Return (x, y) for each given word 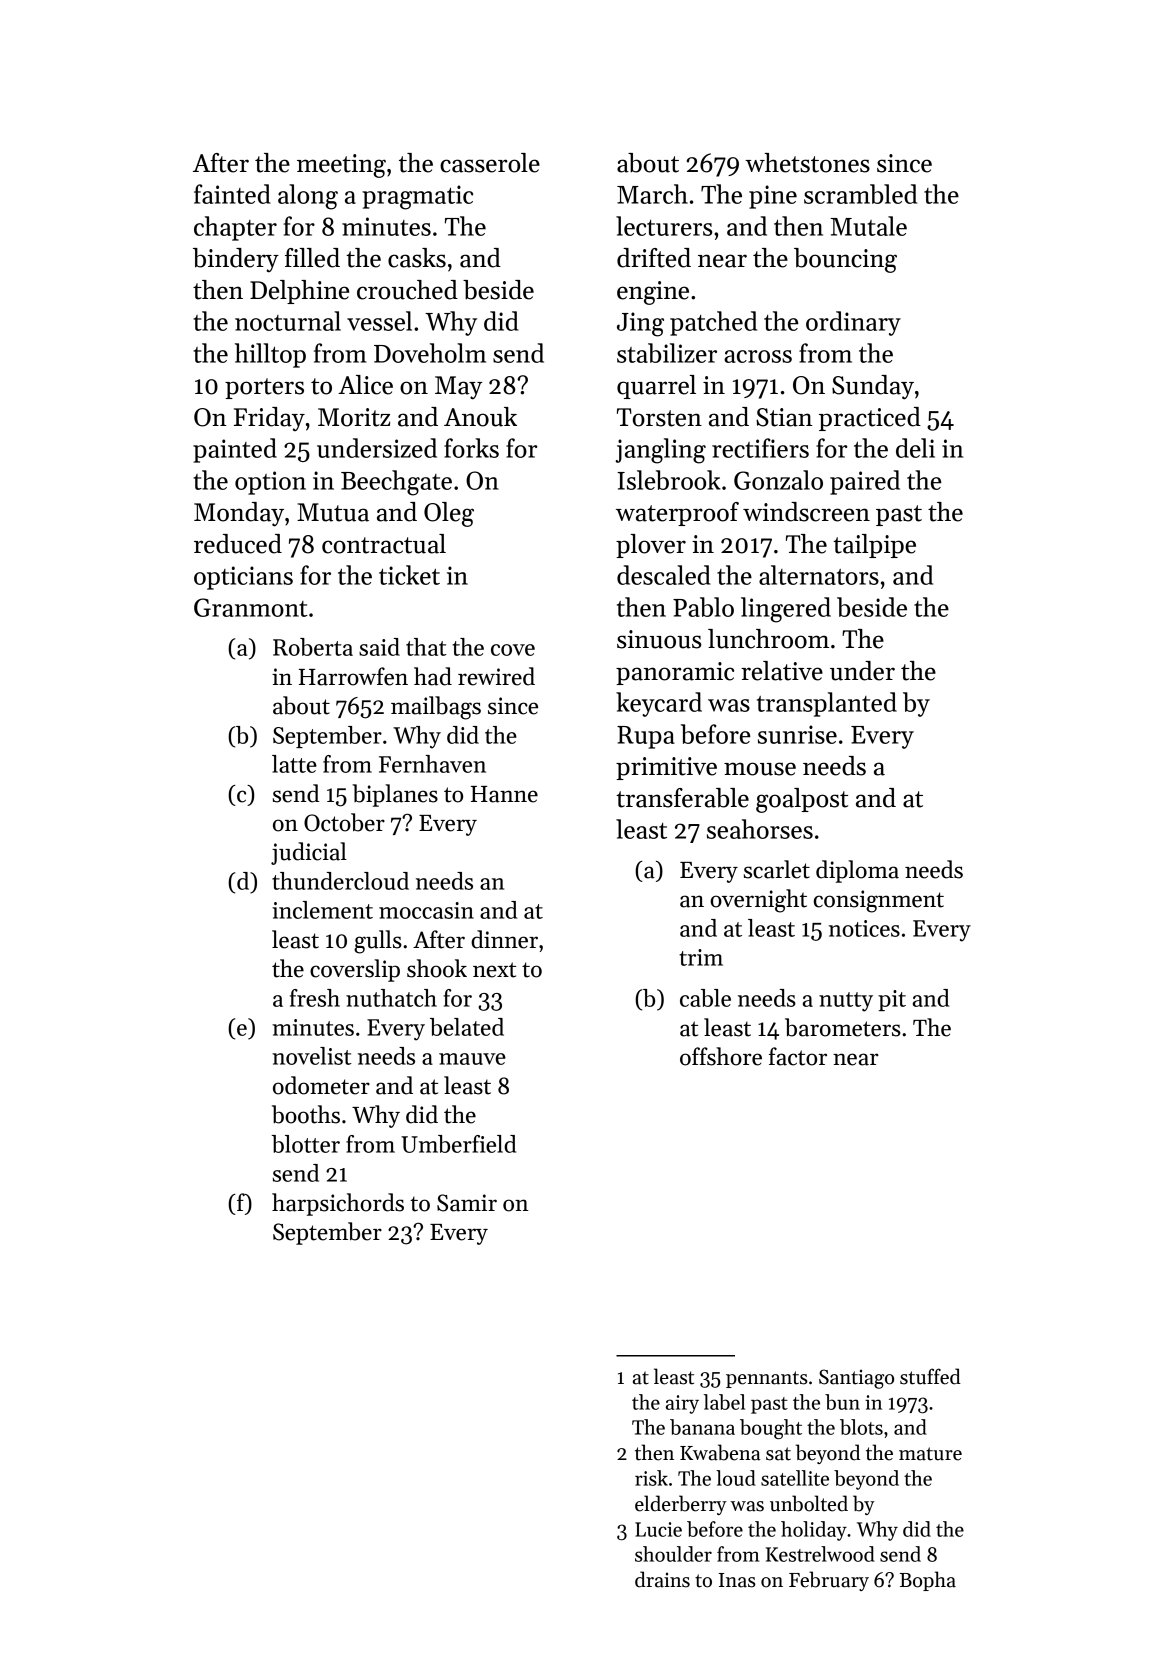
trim (701, 957)
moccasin (426, 910)
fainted (232, 194)
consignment (879, 901)
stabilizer (667, 353)
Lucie (658, 1529)
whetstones (807, 163)
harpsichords (338, 1204)
